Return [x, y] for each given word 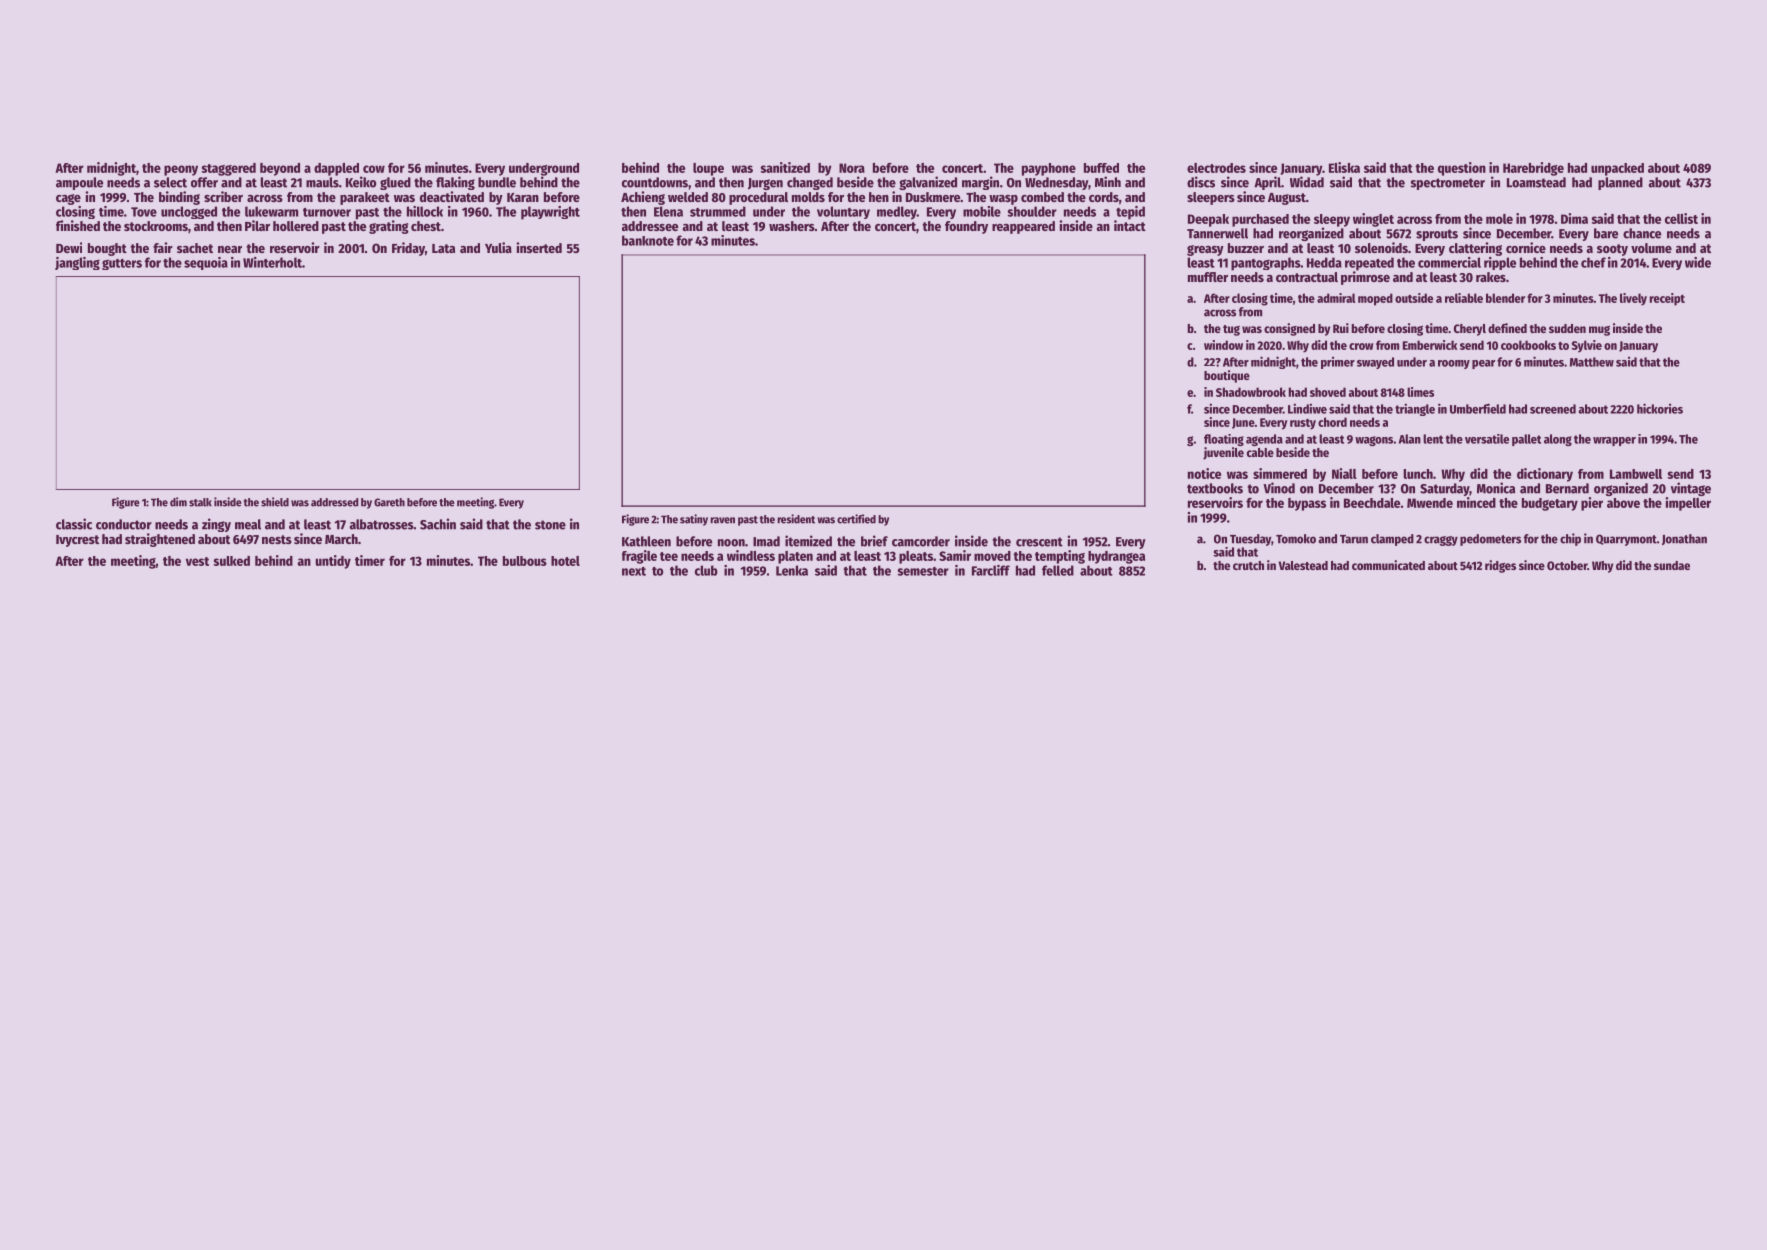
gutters [122, 264]
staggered [229, 169]
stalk [200, 502]
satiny [694, 520]
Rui [1341, 328]
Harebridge [1533, 169]
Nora [852, 168]
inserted [539, 247]
